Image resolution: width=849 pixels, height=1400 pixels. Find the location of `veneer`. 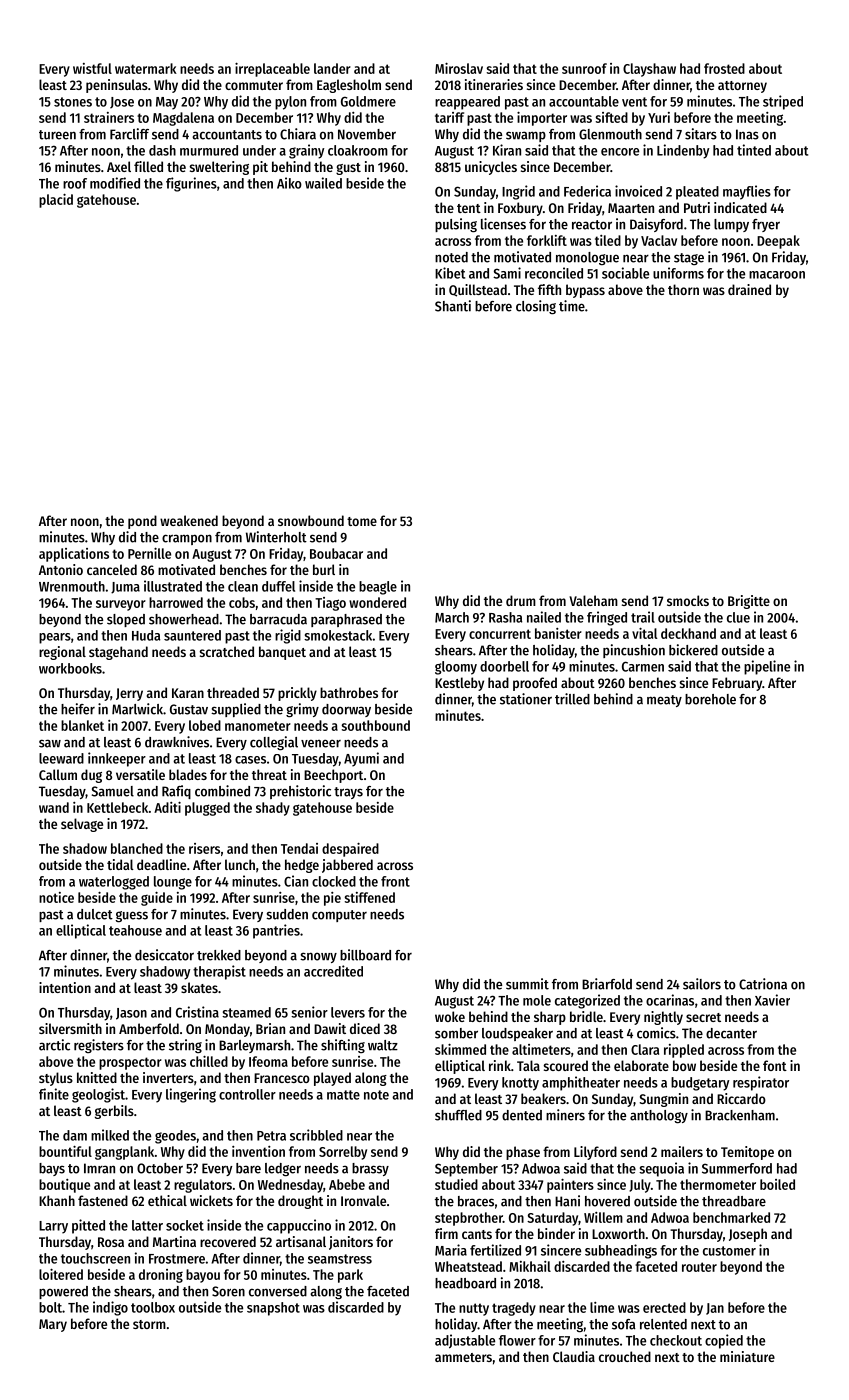

veneer is located at coordinates (321, 743).
